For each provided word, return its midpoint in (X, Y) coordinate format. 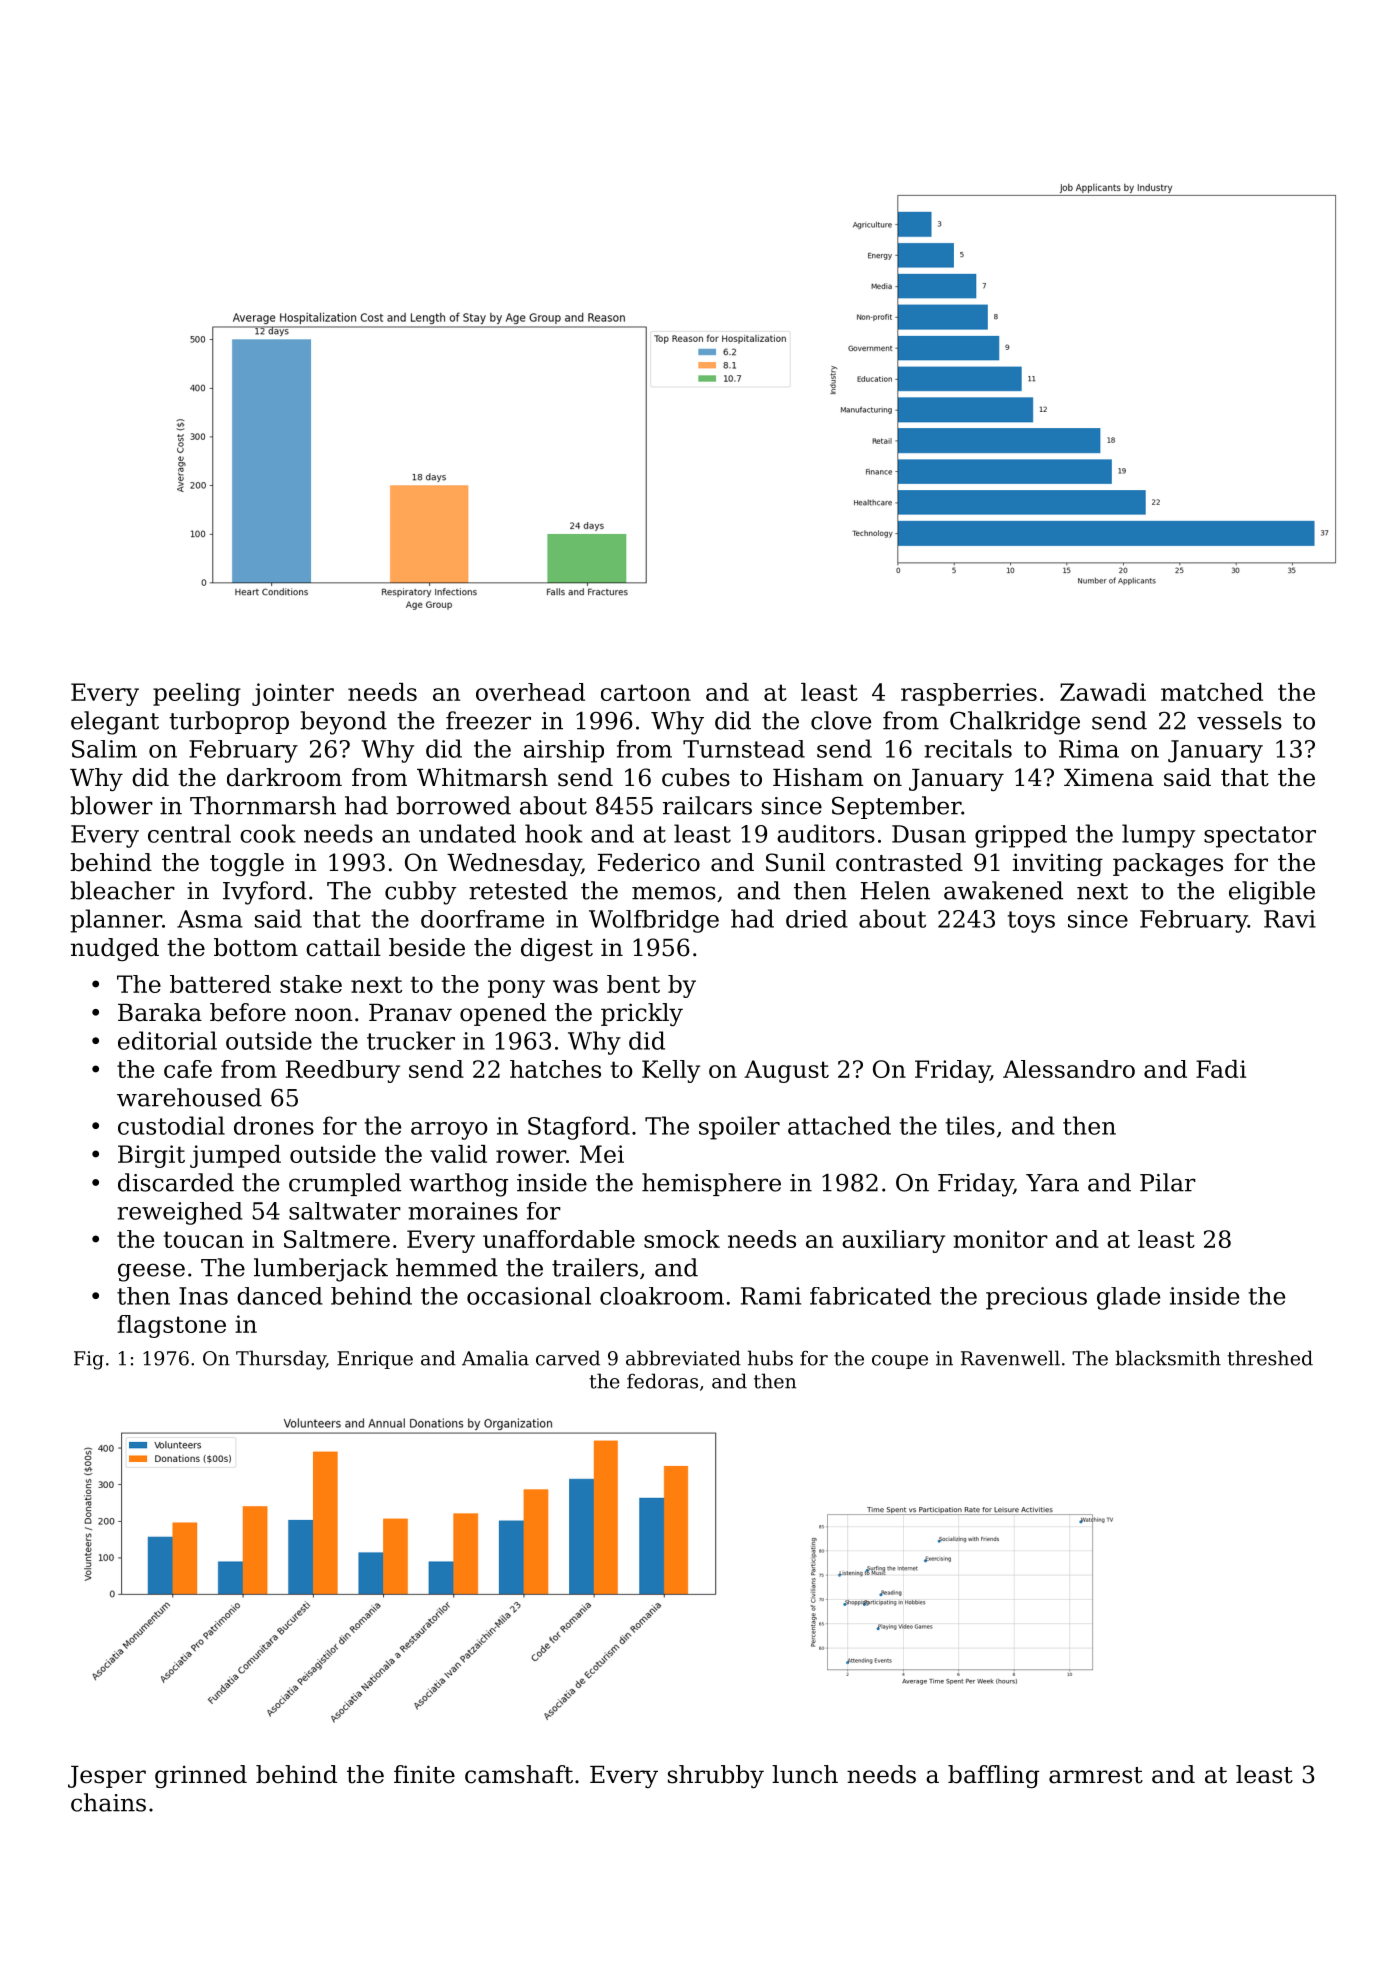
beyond (343, 723)
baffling (993, 1776)
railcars (707, 805)
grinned (201, 1776)
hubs (770, 1358)
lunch (805, 1774)
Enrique (375, 1360)
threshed (1270, 1358)
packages (1168, 864)
